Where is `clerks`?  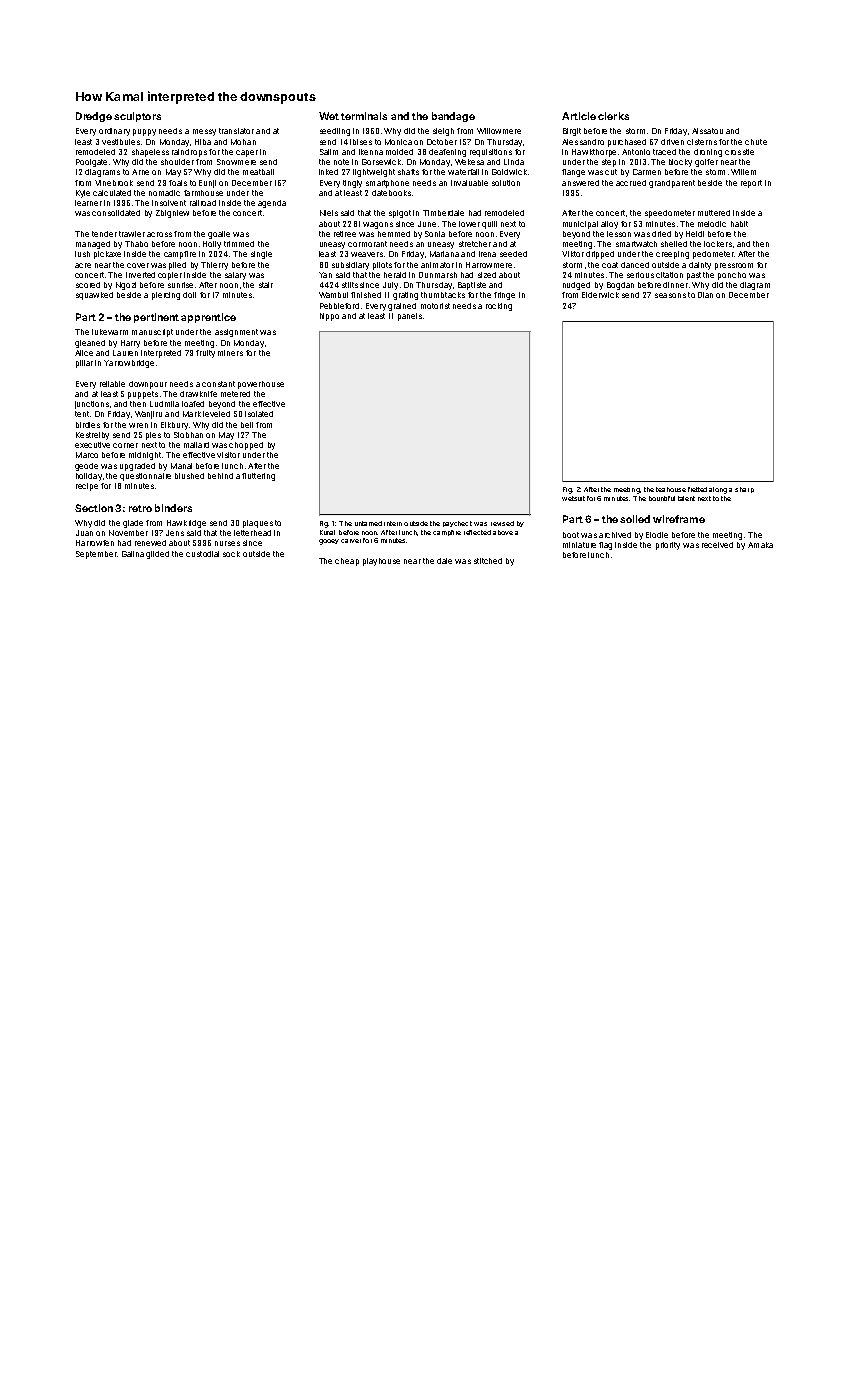
clerks is located at coordinates (613, 116).
